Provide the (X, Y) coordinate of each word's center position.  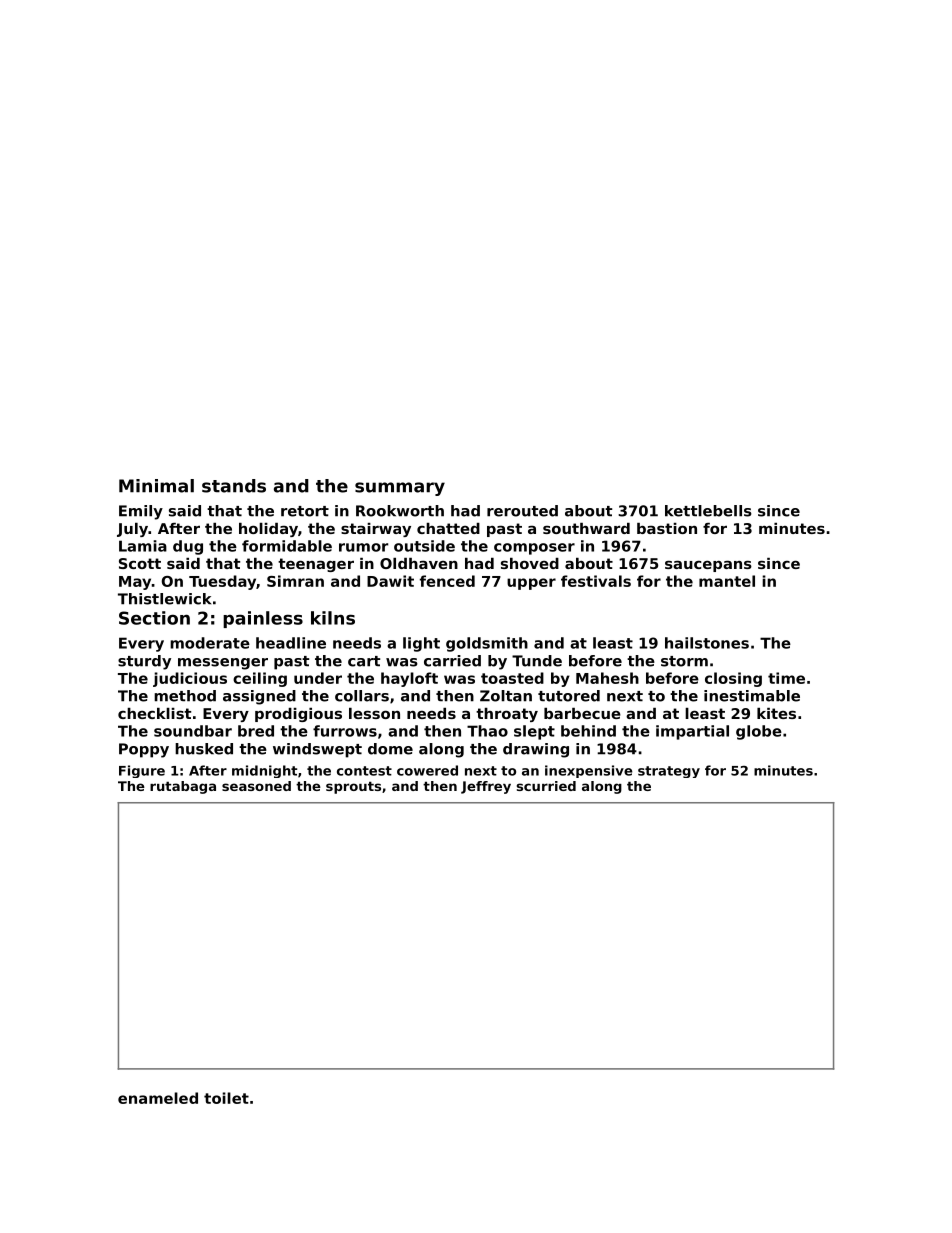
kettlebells (708, 511)
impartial (692, 732)
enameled (158, 1098)
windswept (317, 750)
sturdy (144, 662)
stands (234, 486)
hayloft (409, 679)
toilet (226, 1098)
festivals (596, 581)
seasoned (256, 786)
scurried (546, 786)
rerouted (522, 511)
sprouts (353, 787)
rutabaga (183, 787)
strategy (669, 772)
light (421, 644)
